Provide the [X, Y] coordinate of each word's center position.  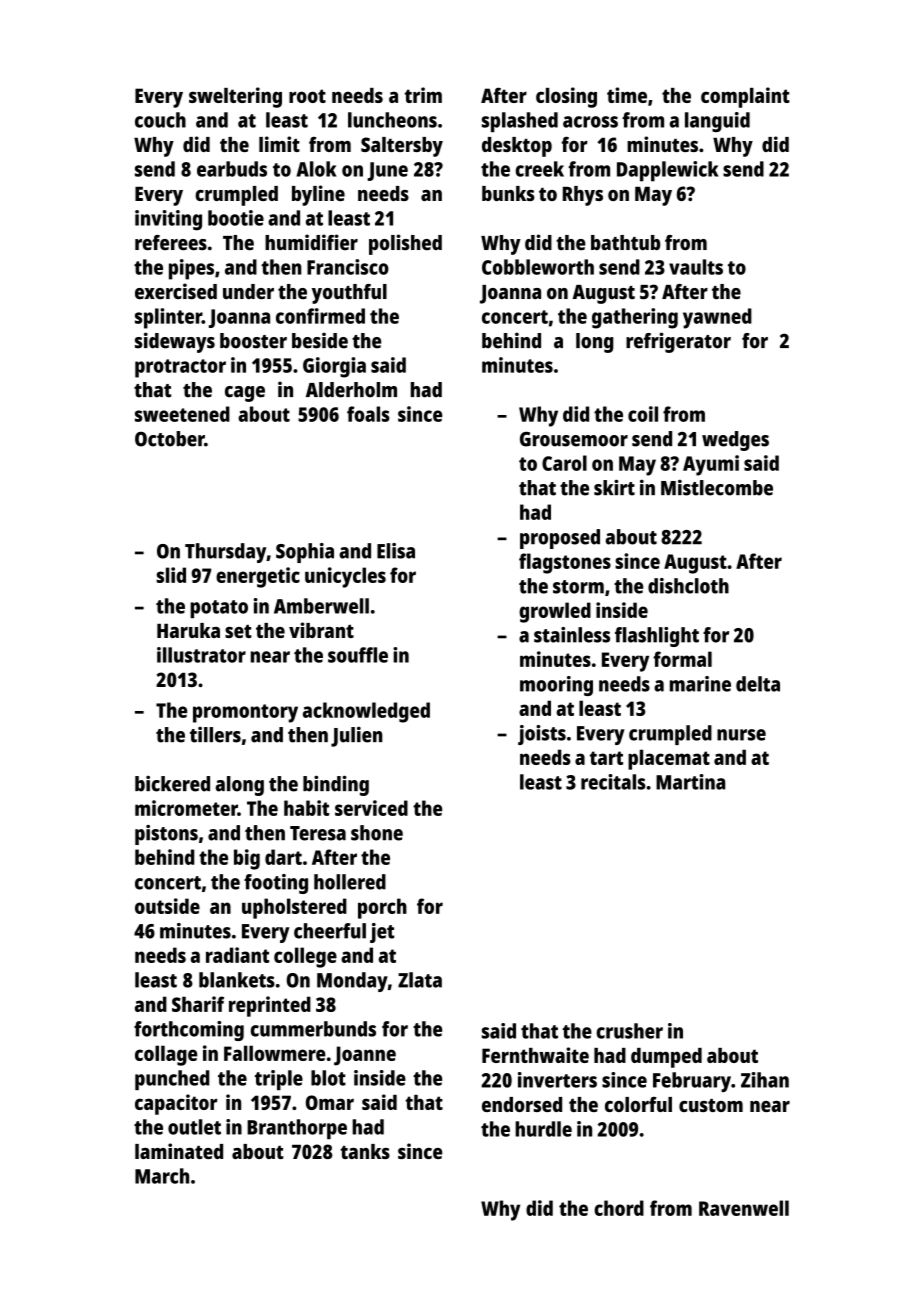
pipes [191, 269]
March [162, 1176]
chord [619, 1208]
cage [245, 394]
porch [382, 908]
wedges [735, 441]
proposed [560, 539]
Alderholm [351, 390]
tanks [365, 1151]
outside [167, 906]
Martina [690, 782]
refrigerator [678, 342]
